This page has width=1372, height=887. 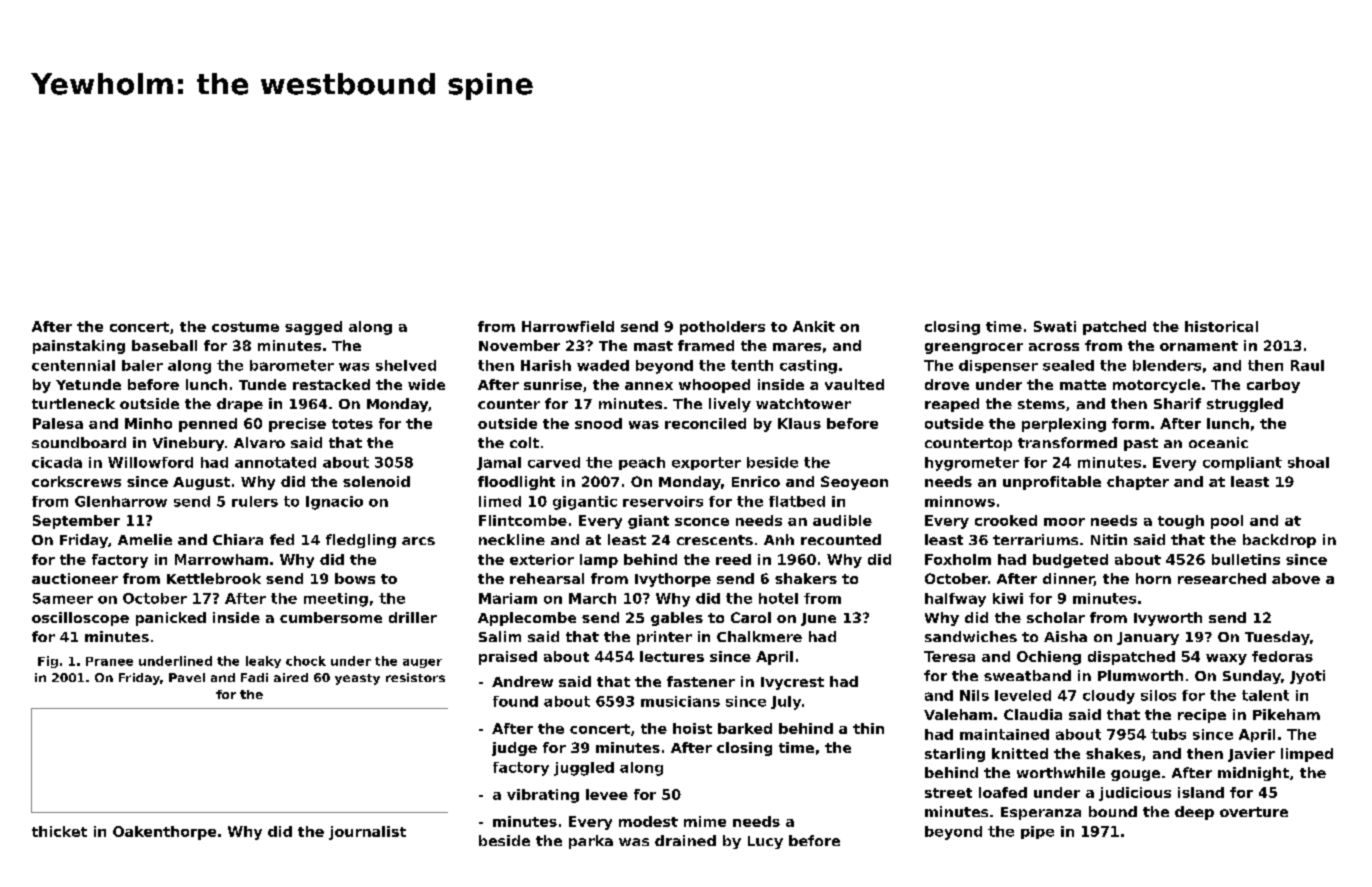 I want to click on Pranee, so click(x=109, y=661).
